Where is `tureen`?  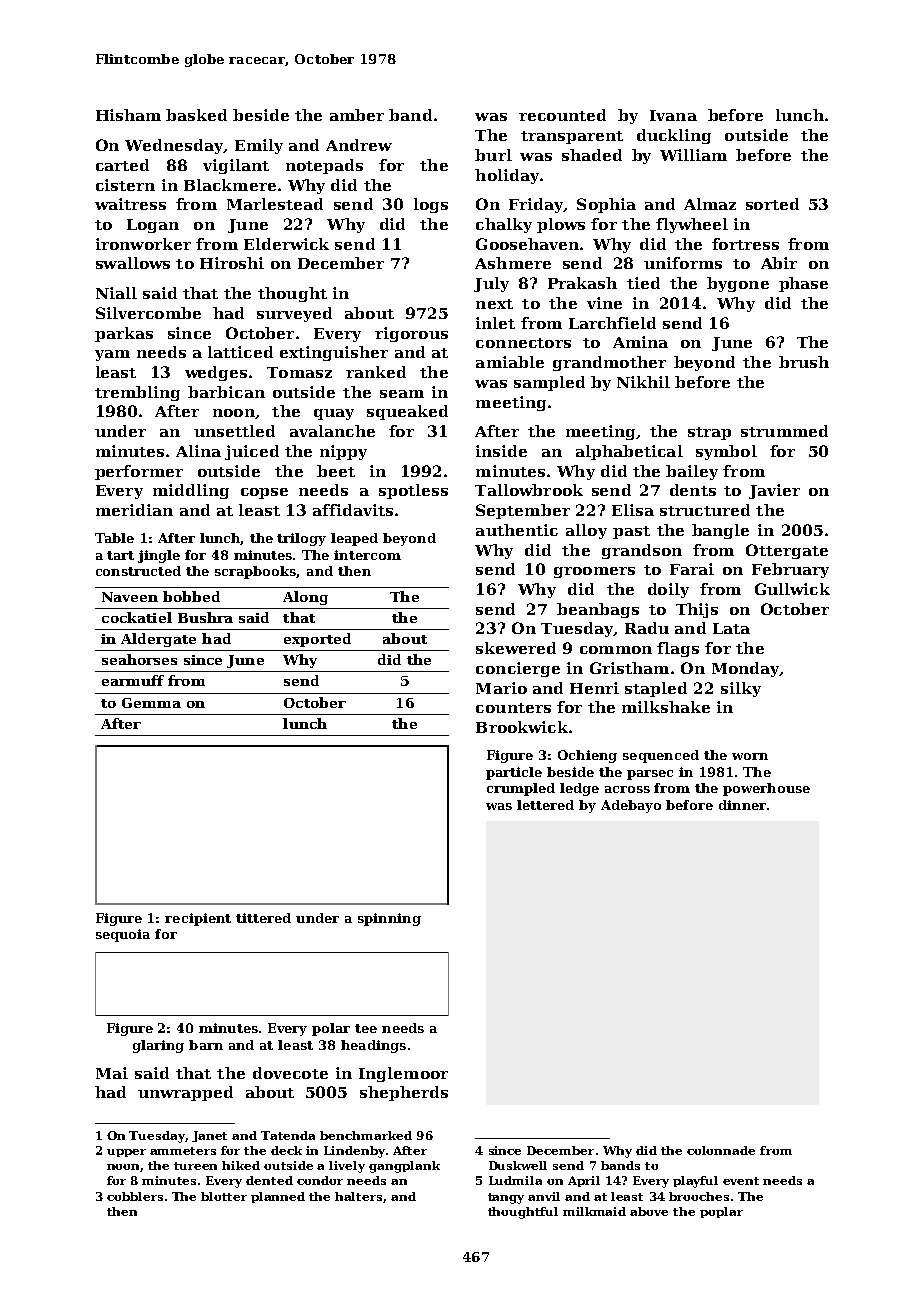 tureen is located at coordinates (195, 1166).
